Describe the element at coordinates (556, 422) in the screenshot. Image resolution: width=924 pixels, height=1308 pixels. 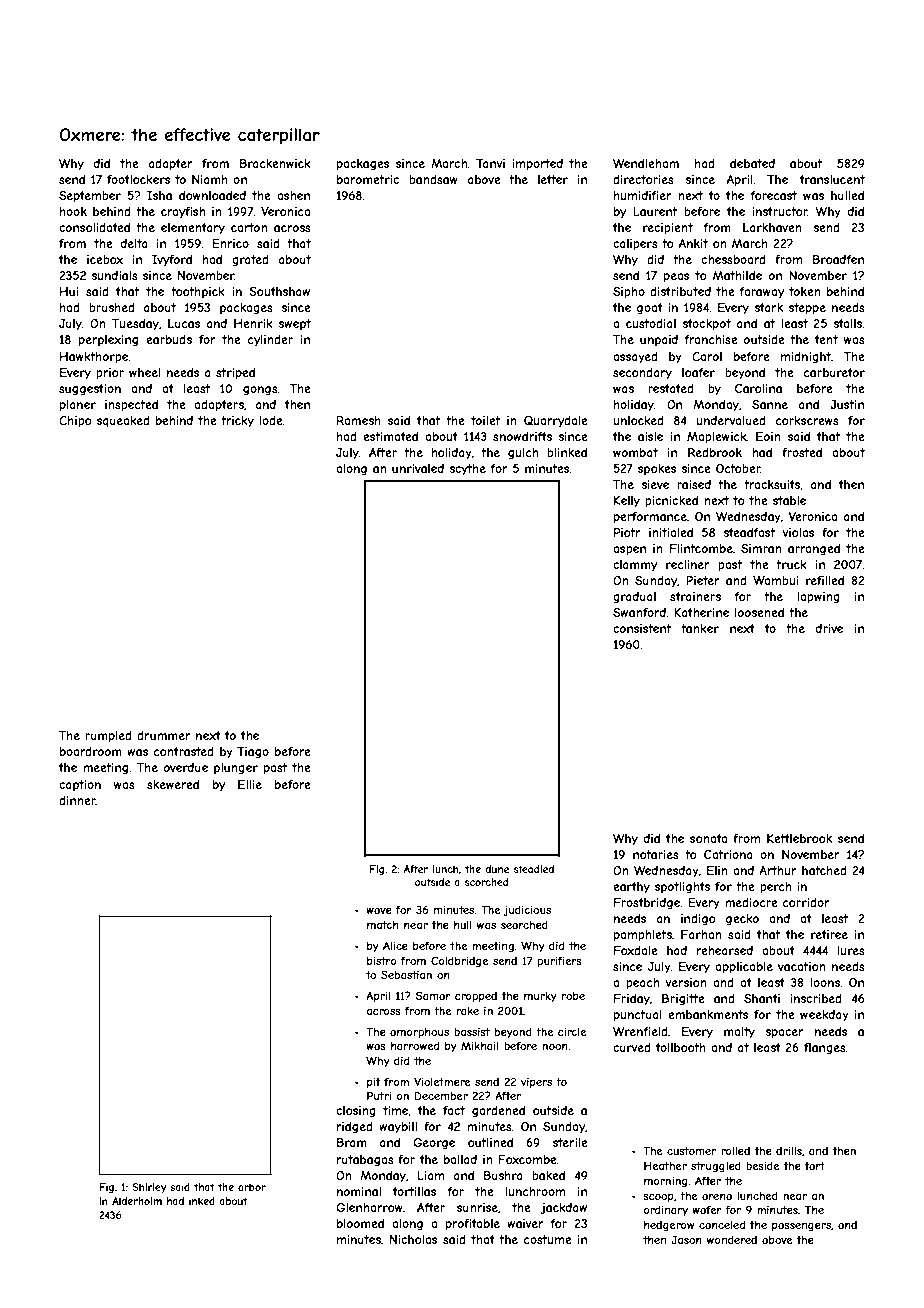
I see `Quarrydale` at that location.
